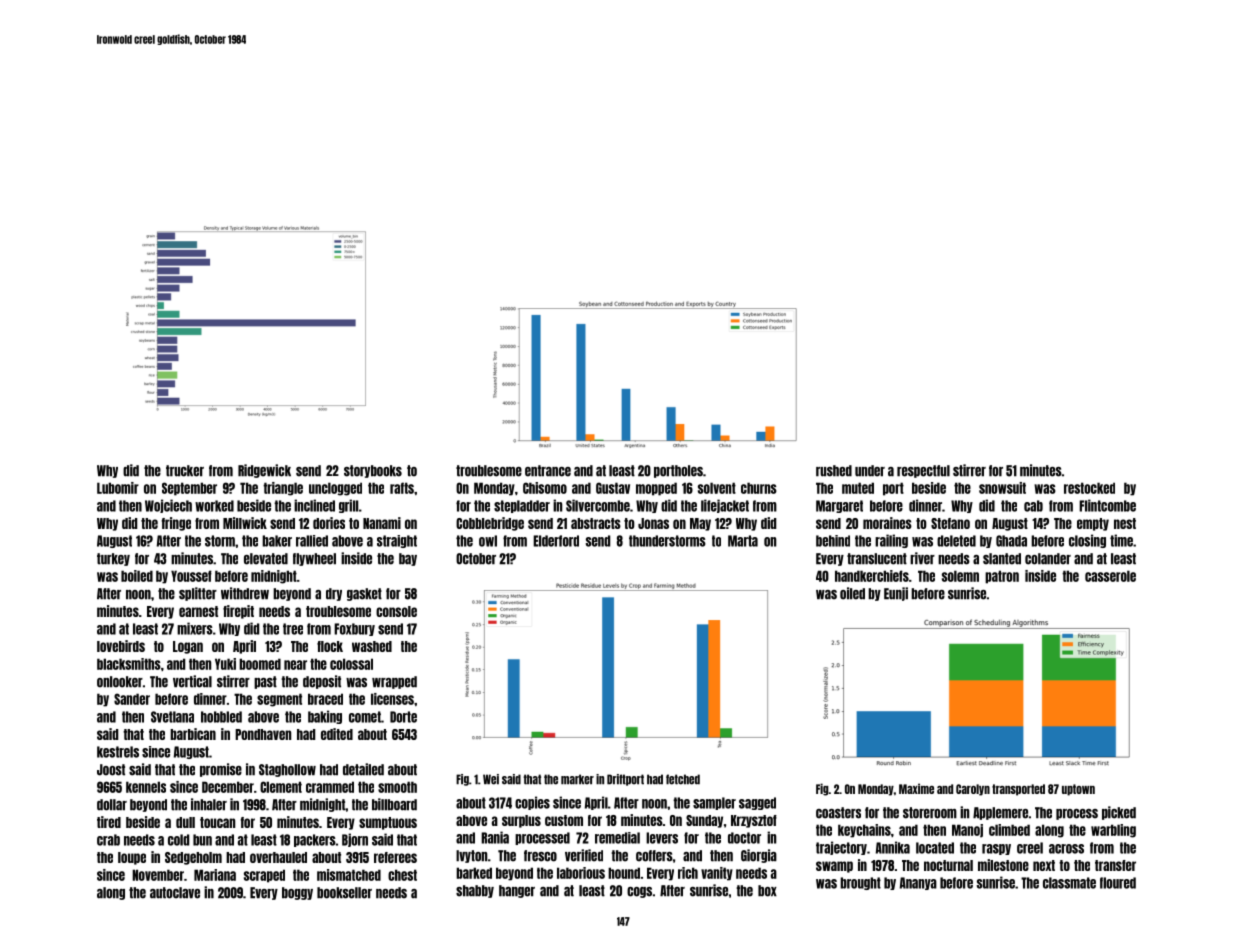 The width and height of the document is (1233, 952). What do you see at coordinates (767, 891) in the document?
I see `box` at bounding box center [767, 891].
